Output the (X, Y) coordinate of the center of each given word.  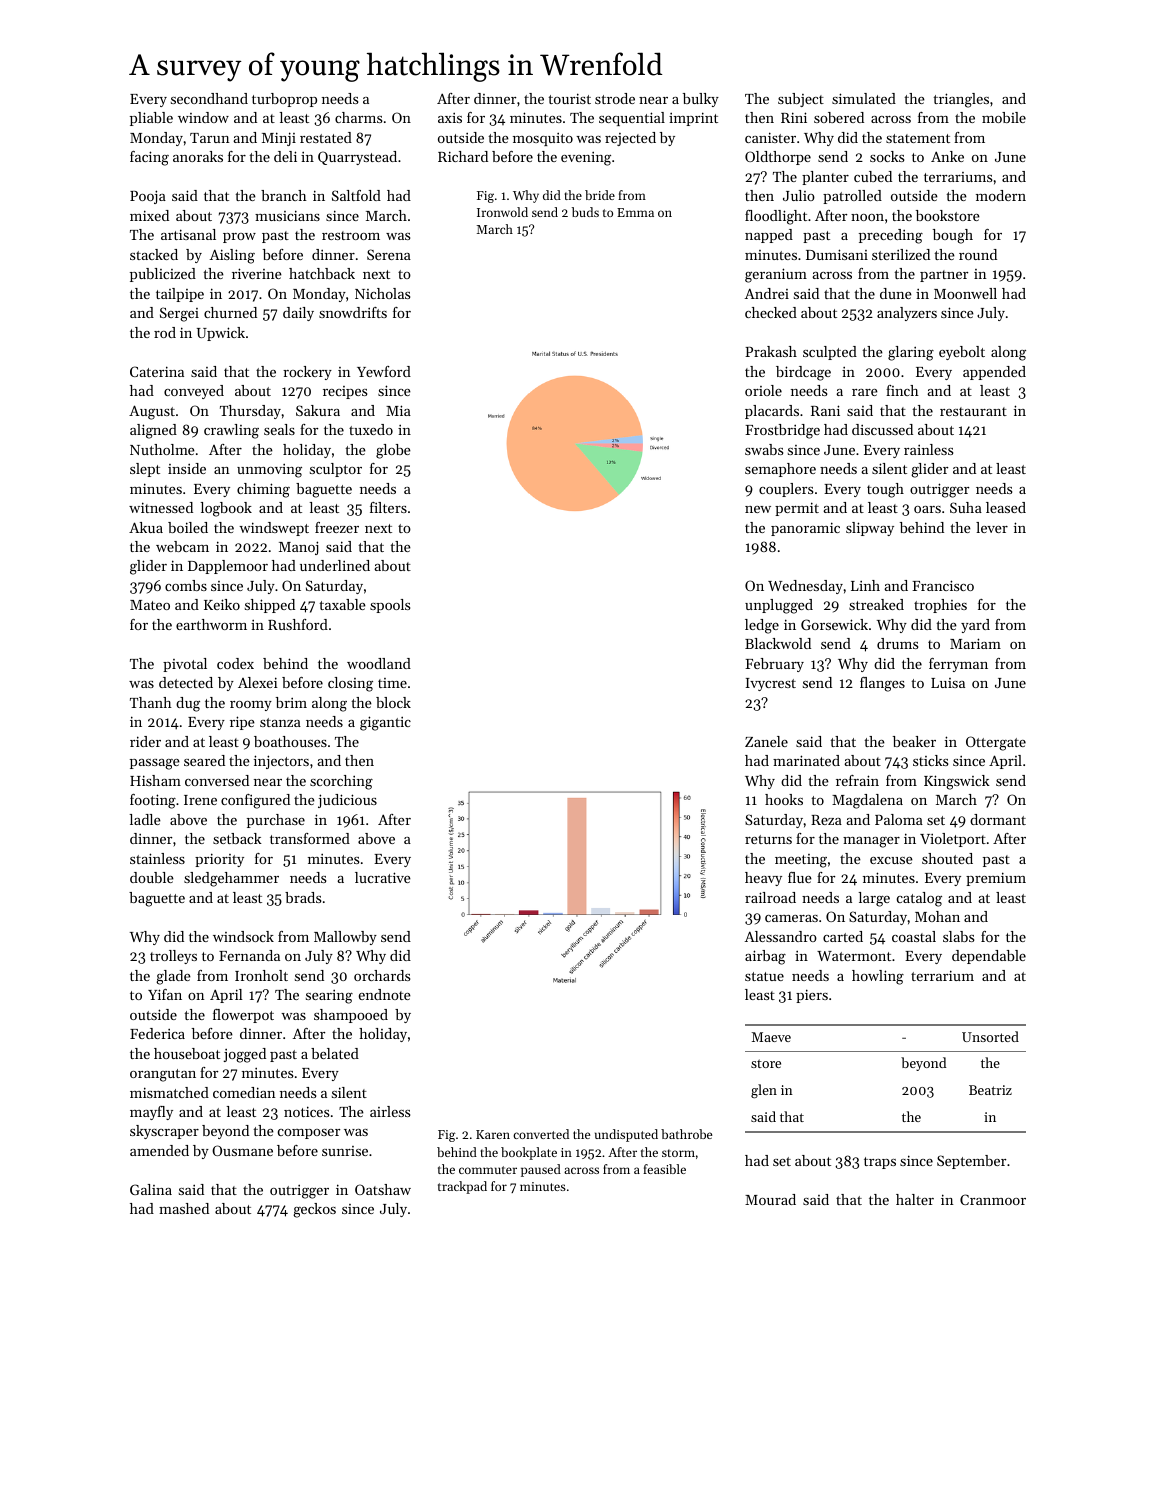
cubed (873, 176)
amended (159, 1150)
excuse (891, 860)
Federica (157, 1033)
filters (388, 507)
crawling (231, 431)
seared (204, 760)
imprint (693, 119)
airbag (765, 957)
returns (768, 839)
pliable (151, 119)
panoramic (805, 529)
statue (764, 976)
